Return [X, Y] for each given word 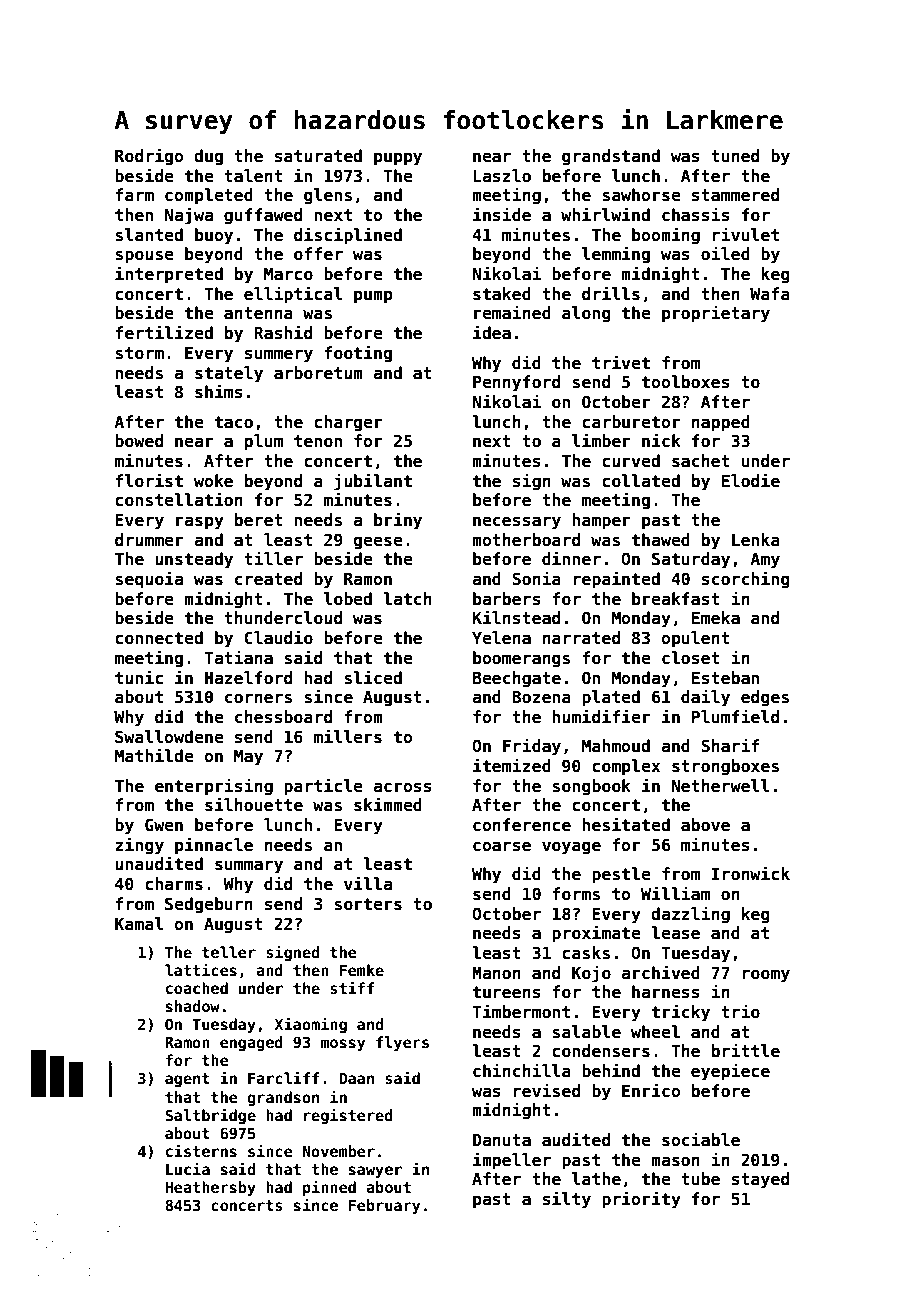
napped [721, 423]
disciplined [348, 236]
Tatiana [238, 657]
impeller [512, 1161]
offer [318, 254]
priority [641, 1200]
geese [378, 543]
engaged [251, 1043]
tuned [735, 156]
